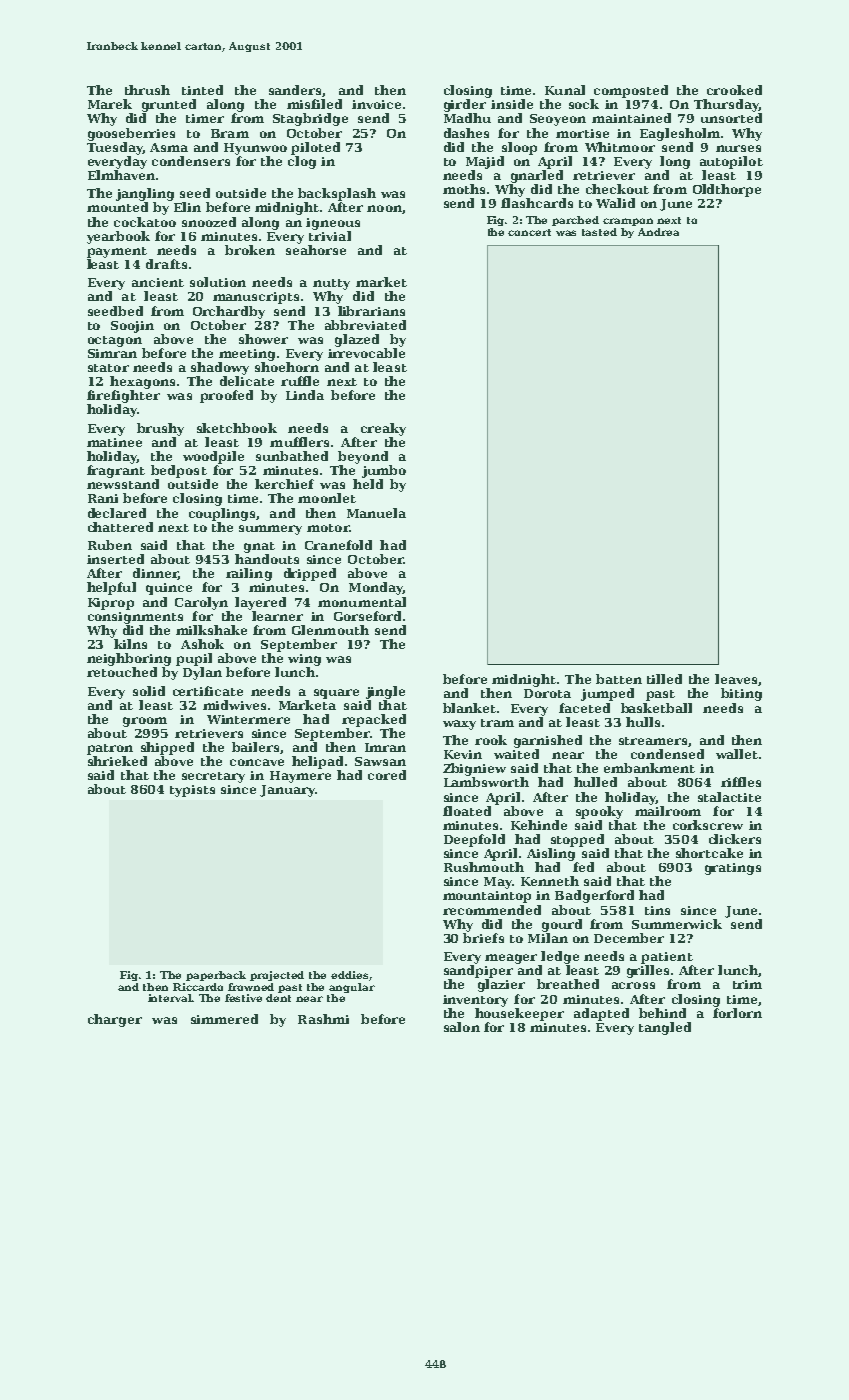 The height and width of the image is (1400, 849). Describe the element at coordinates (115, 1020) in the image. I see `charger` at that location.
